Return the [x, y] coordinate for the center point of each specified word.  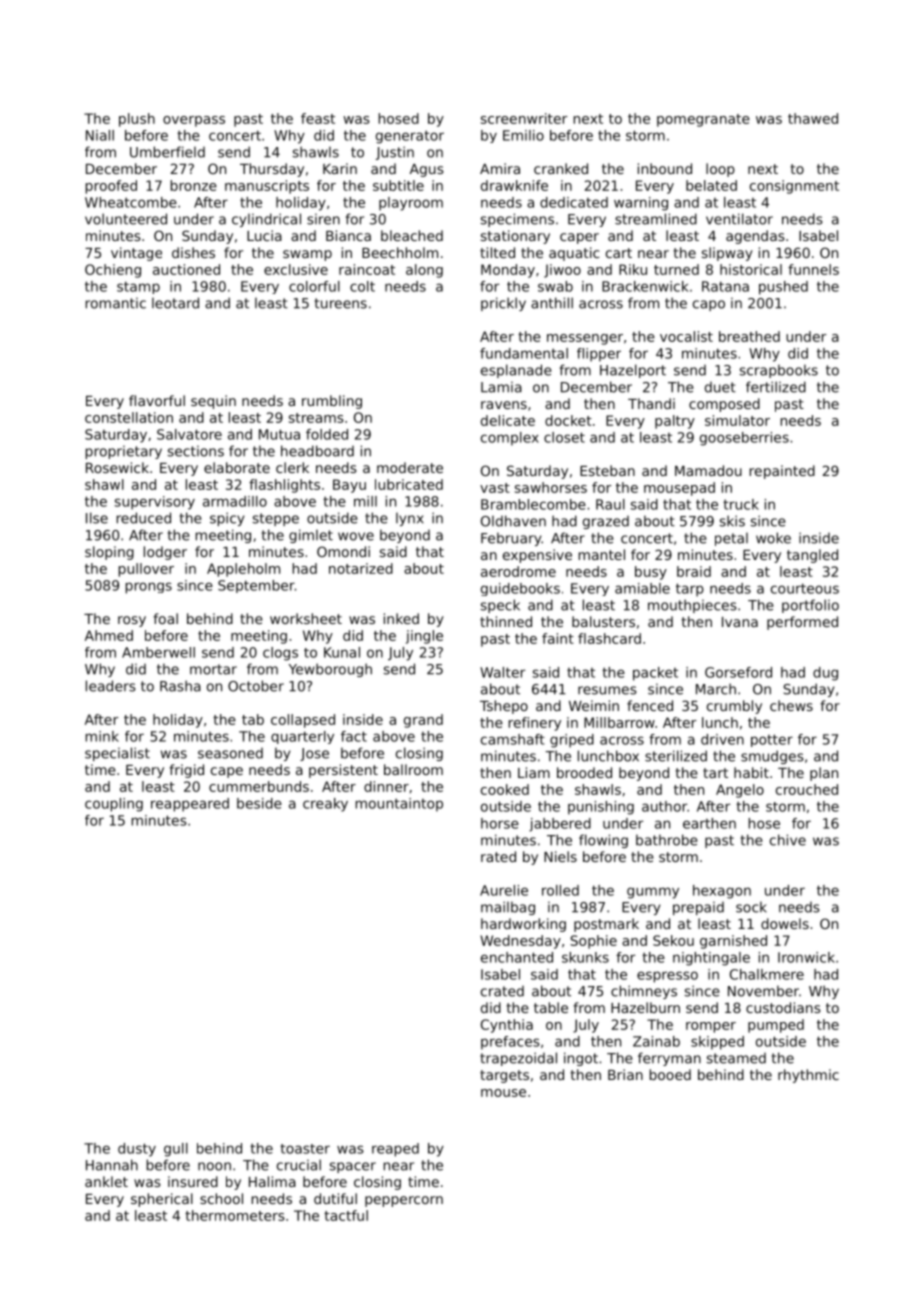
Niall [100, 135]
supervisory [155, 503]
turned [676, 269]
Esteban [607, 470]
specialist [117, 754]
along [424, 271]
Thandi [651, 403]
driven [722, 739]
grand [423, 721]
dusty [137, 1150]
